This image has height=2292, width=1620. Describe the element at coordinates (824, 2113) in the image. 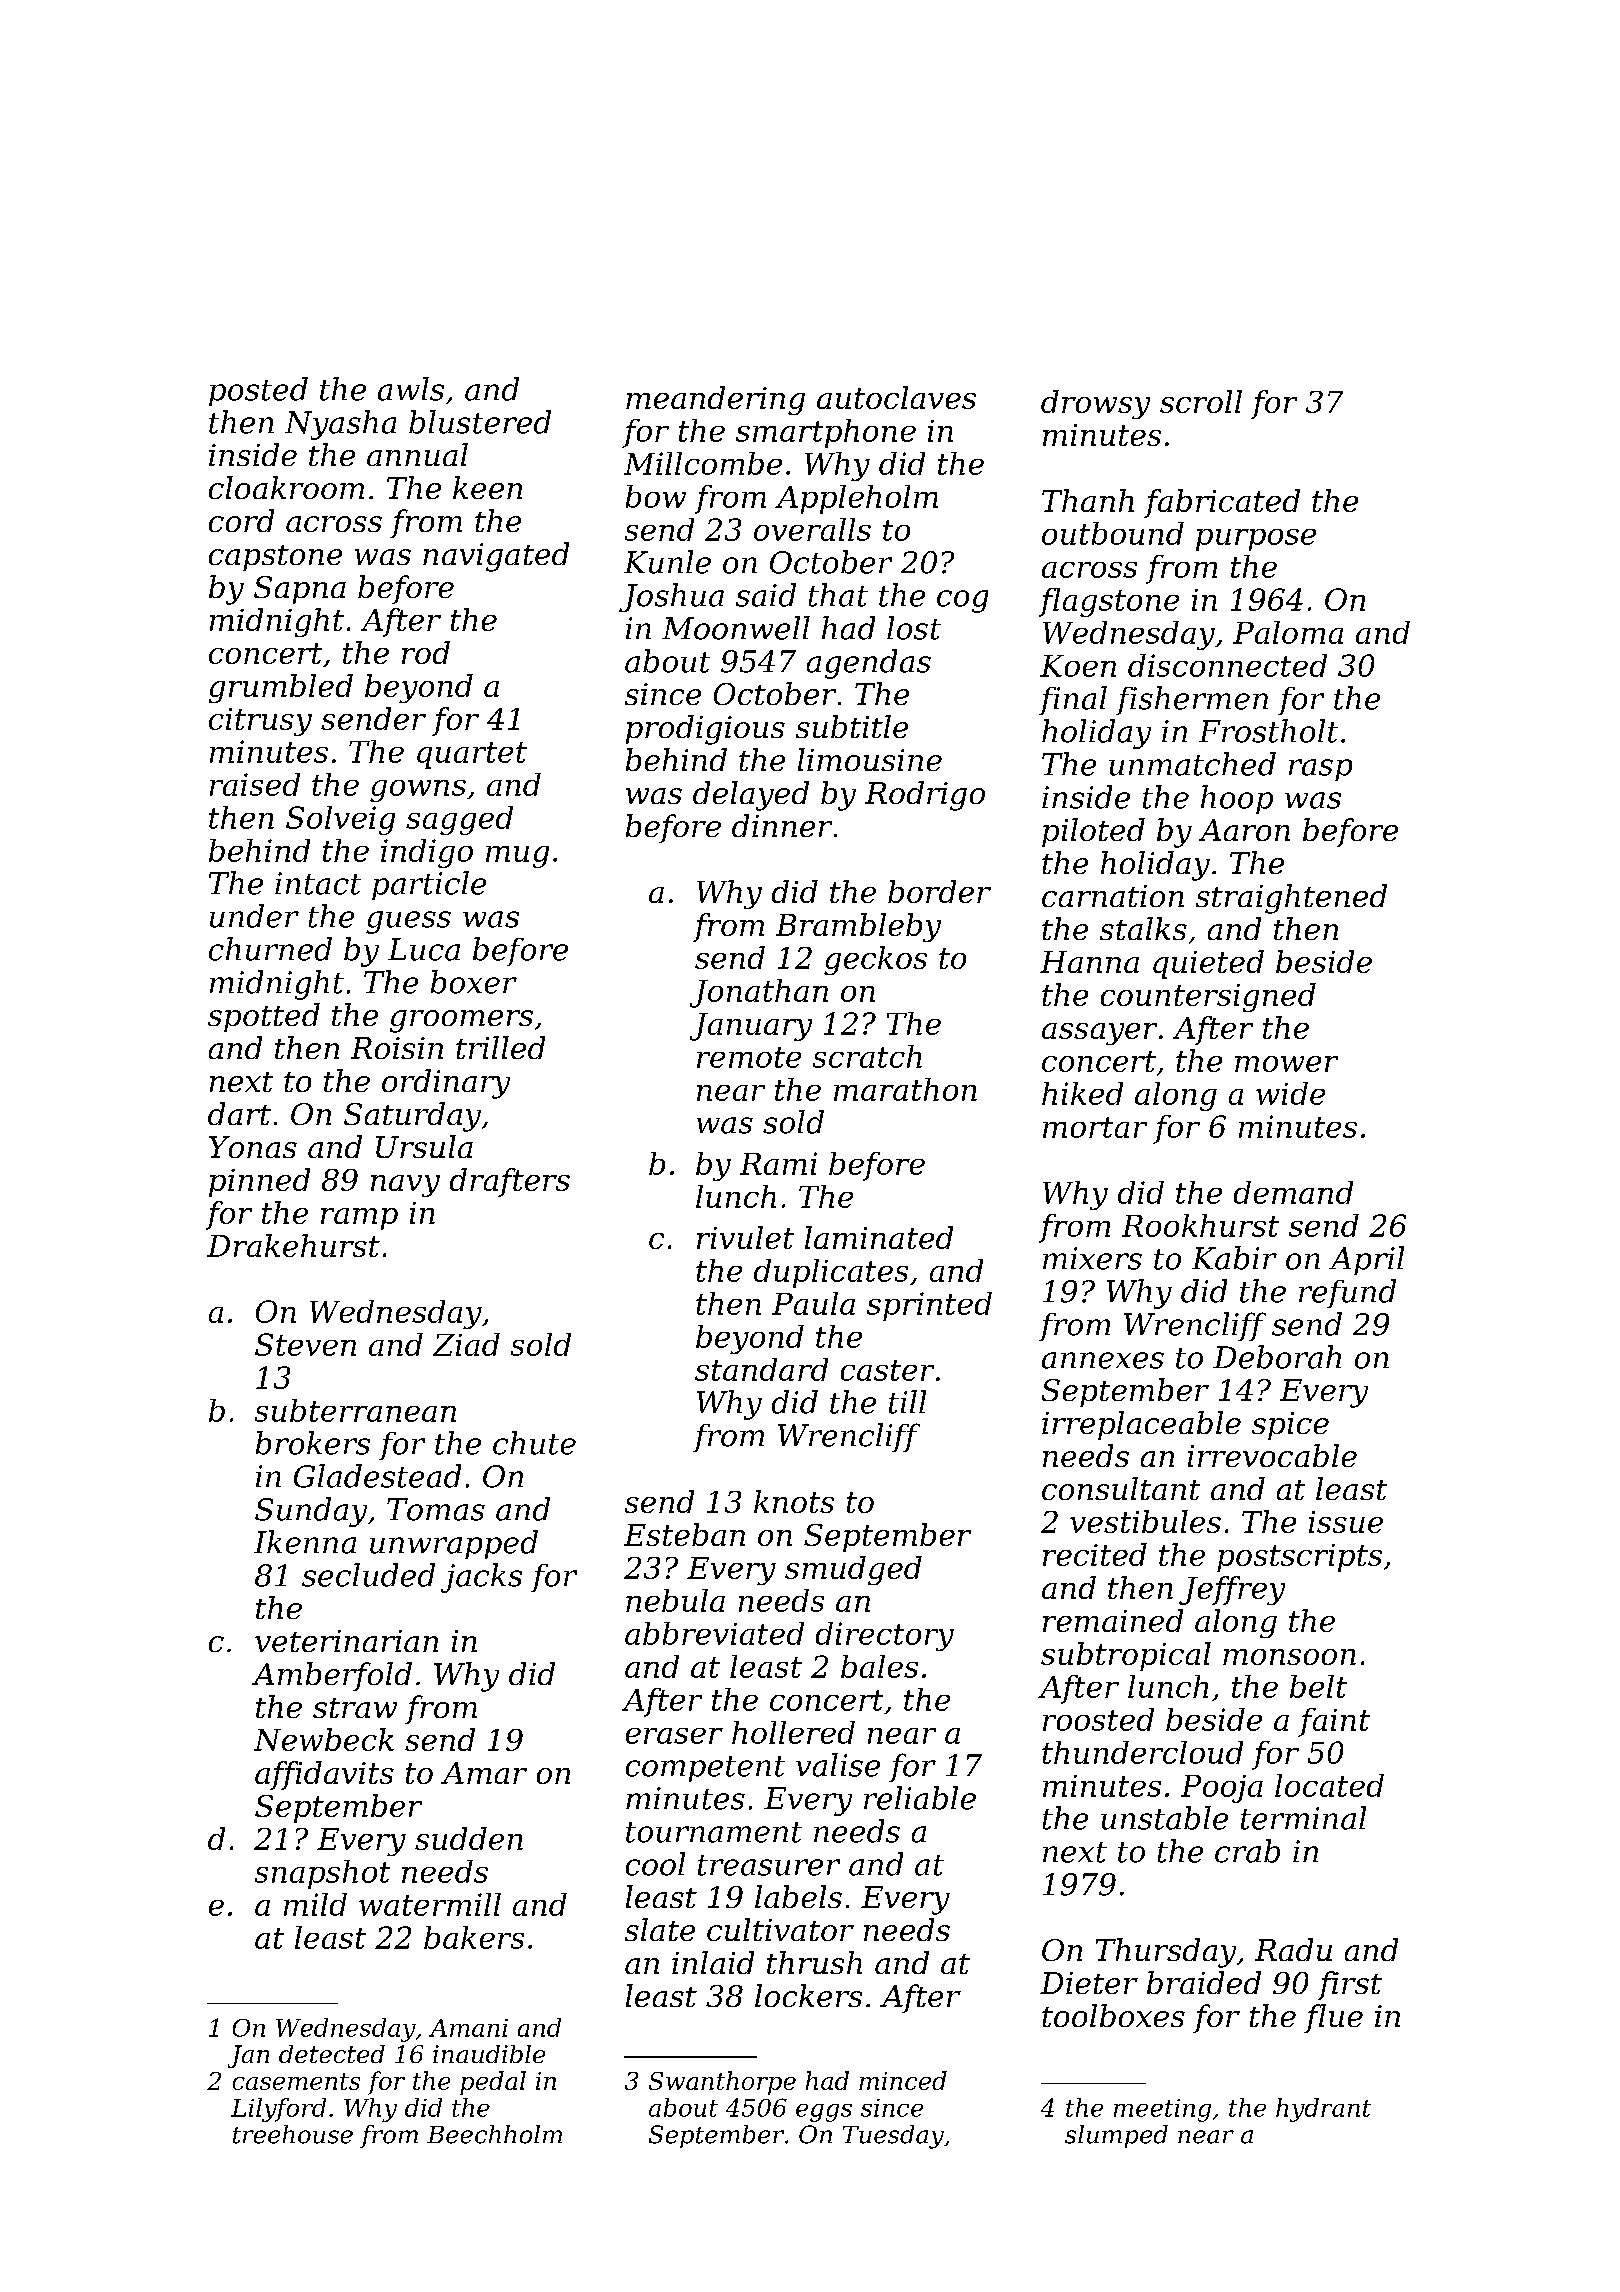

I see `eggs` at that location.
